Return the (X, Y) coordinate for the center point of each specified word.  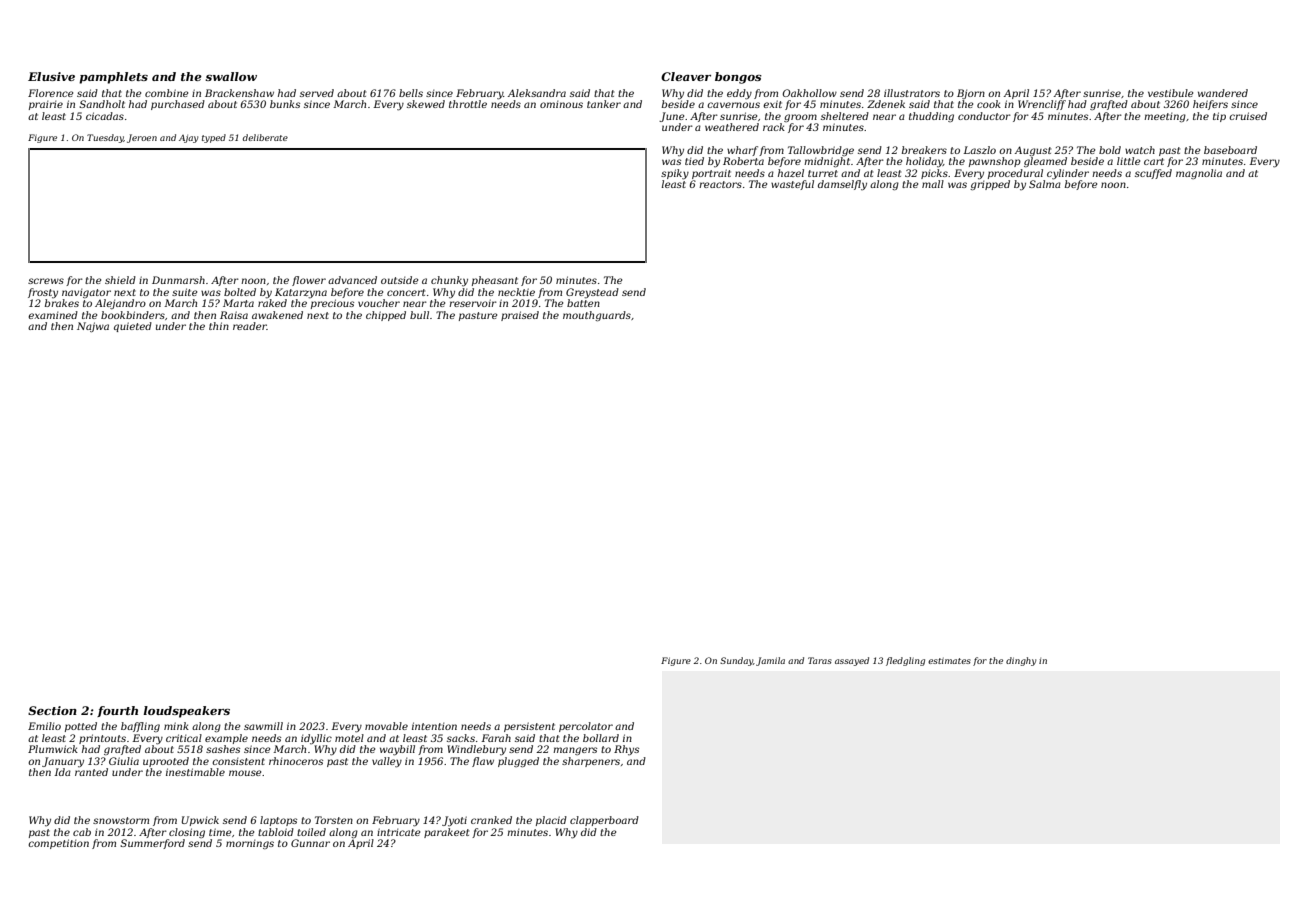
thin (219, 326)
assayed (852, 661)
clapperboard (604, 821)
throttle (468, 104)
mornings (250, 844)
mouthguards (597, 316)
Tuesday (105, 138)
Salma (1045, 184)
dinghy (1021, 661)
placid (551, 821)
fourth (117, 711)
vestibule (1170, 93)
